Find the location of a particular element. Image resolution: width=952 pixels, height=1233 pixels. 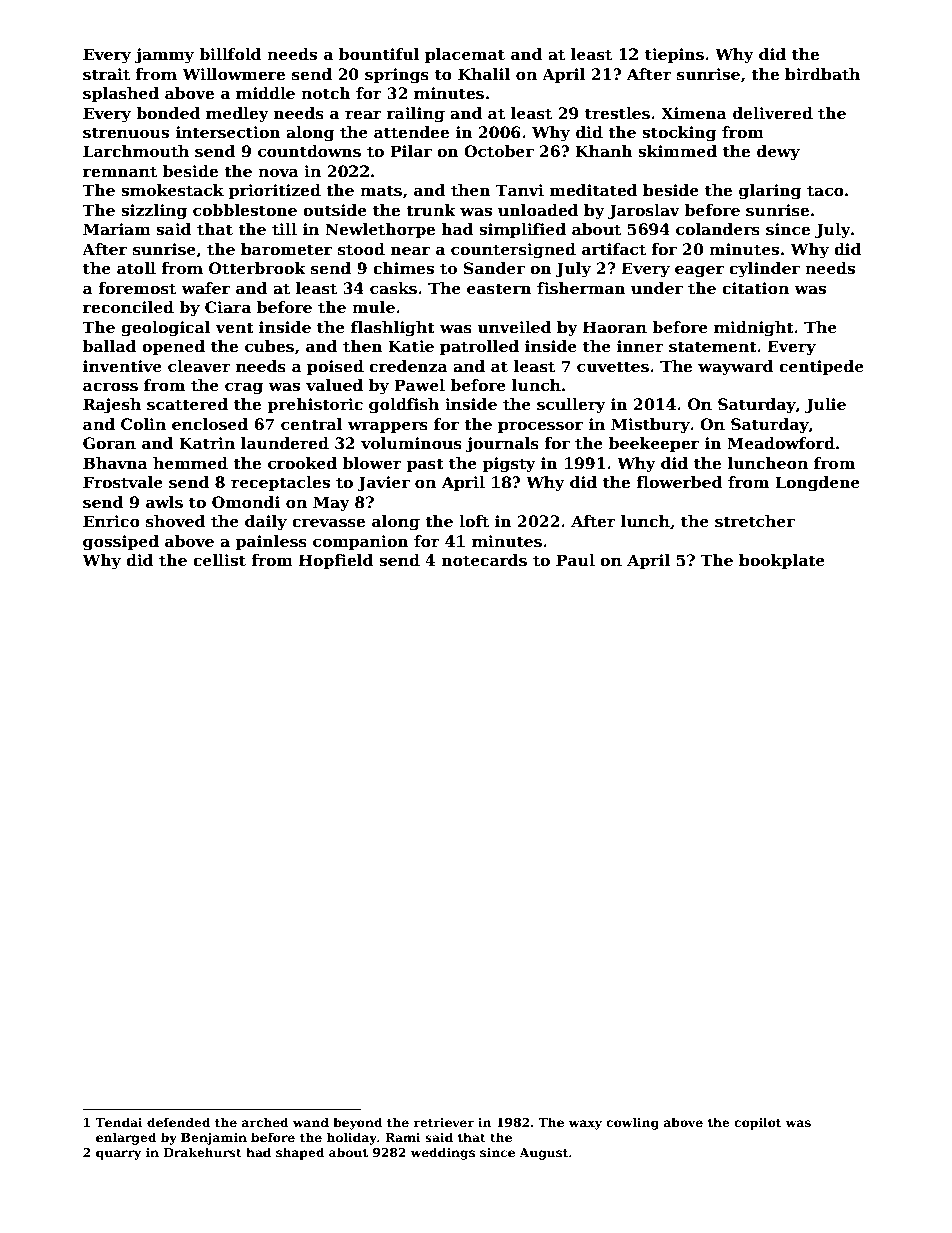

Paul is located at coordinates (575, 560).
